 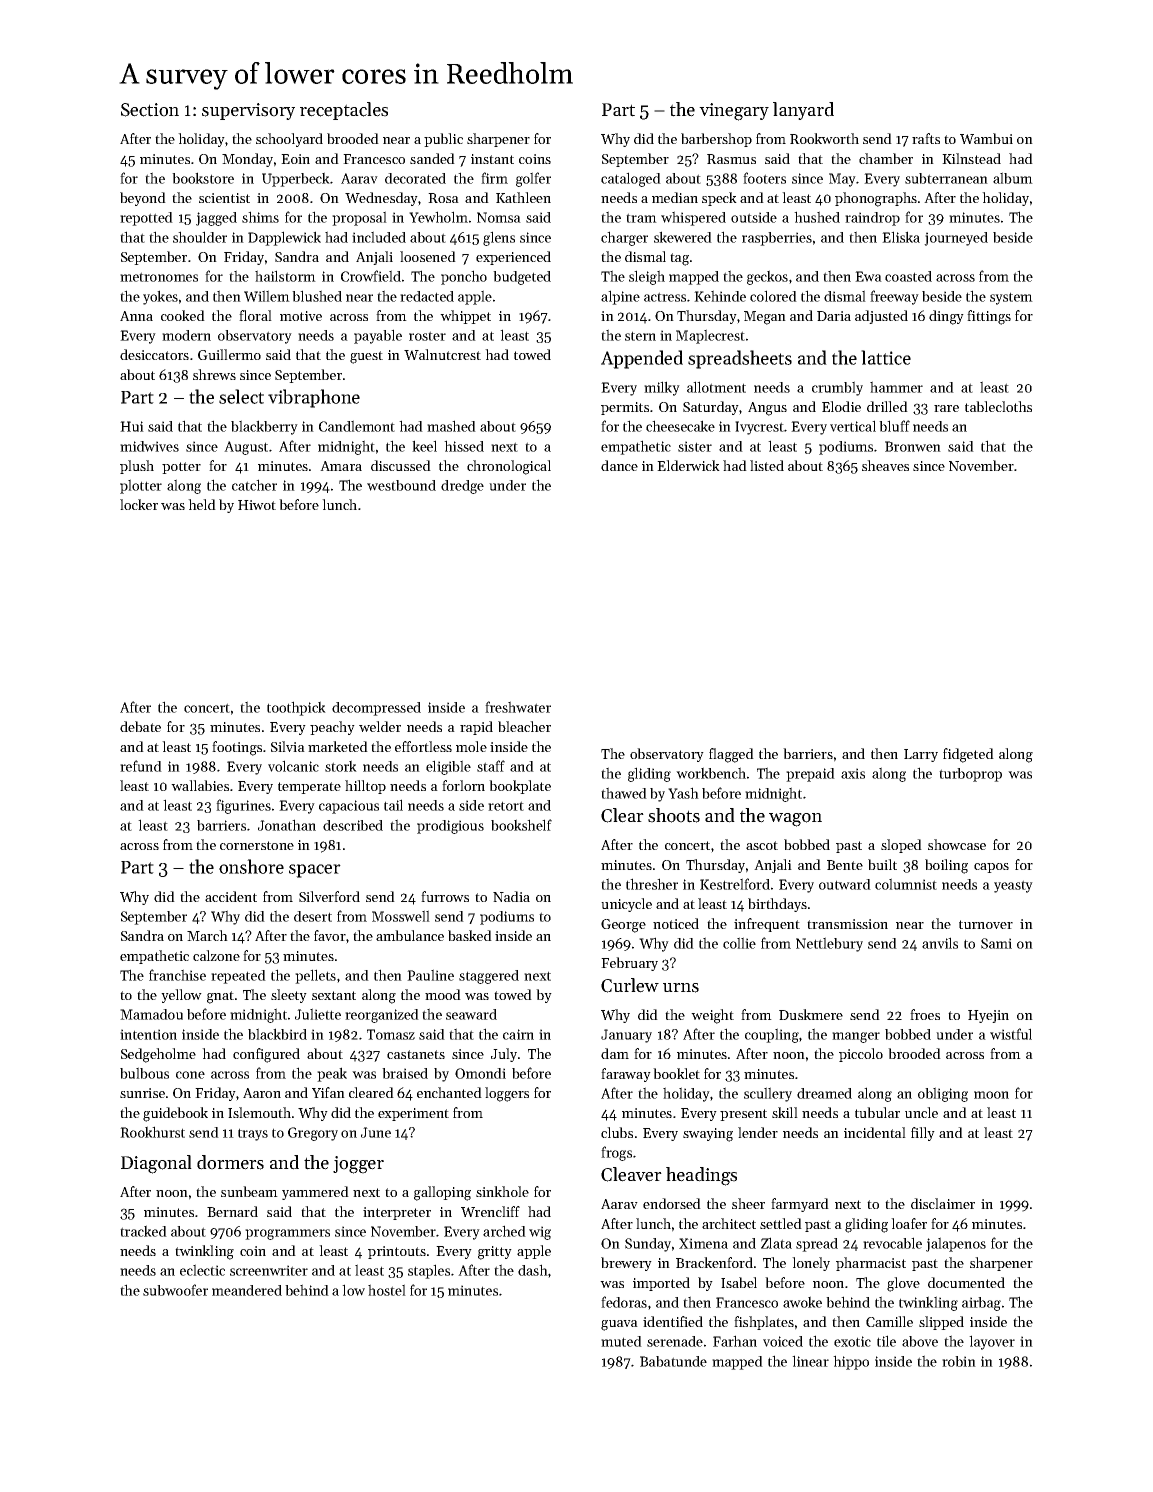 I want to click on gnat, so click(x=220, y=997).
